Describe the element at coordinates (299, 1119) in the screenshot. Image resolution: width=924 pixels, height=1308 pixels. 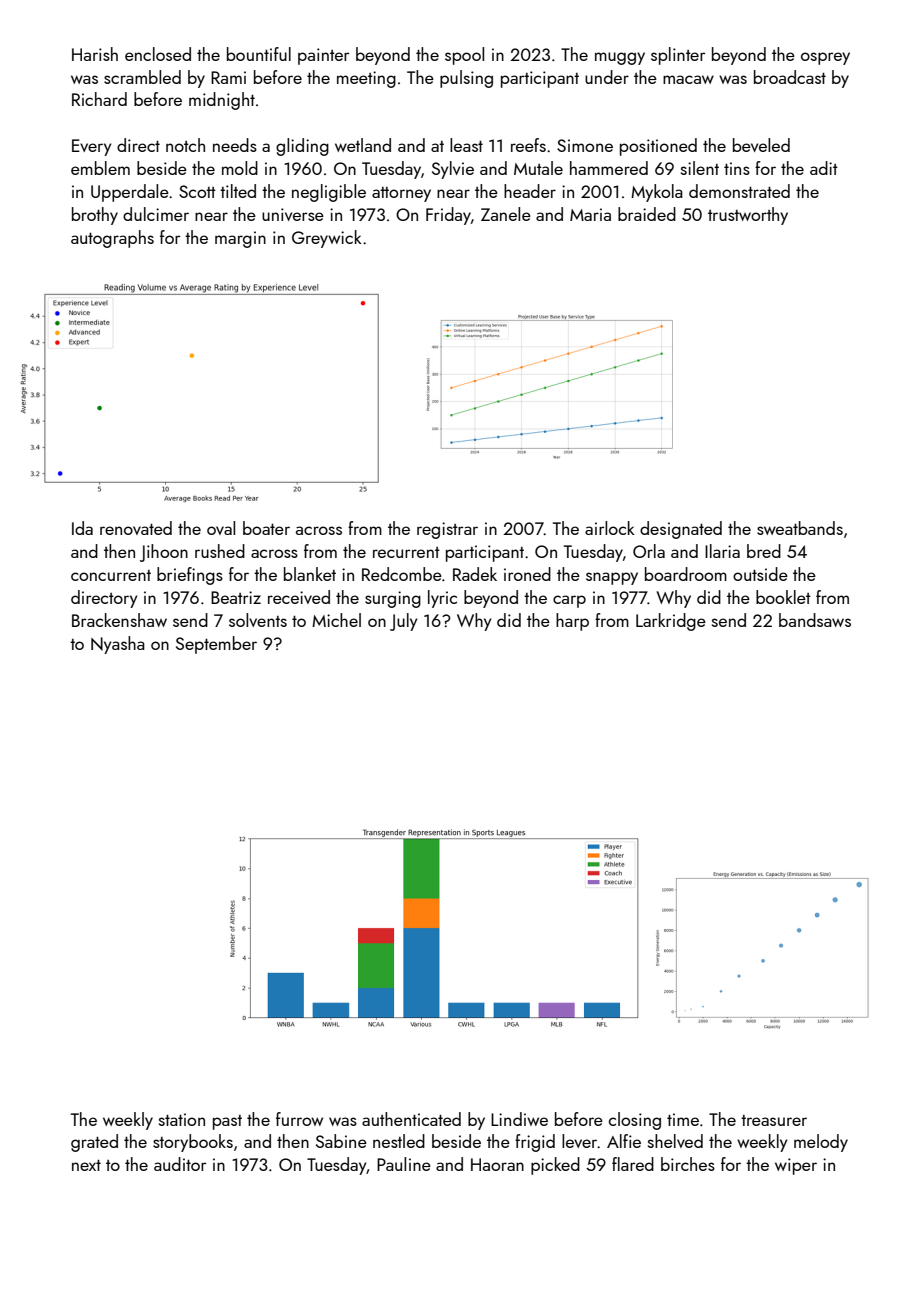
I see `furrow` at that location.
